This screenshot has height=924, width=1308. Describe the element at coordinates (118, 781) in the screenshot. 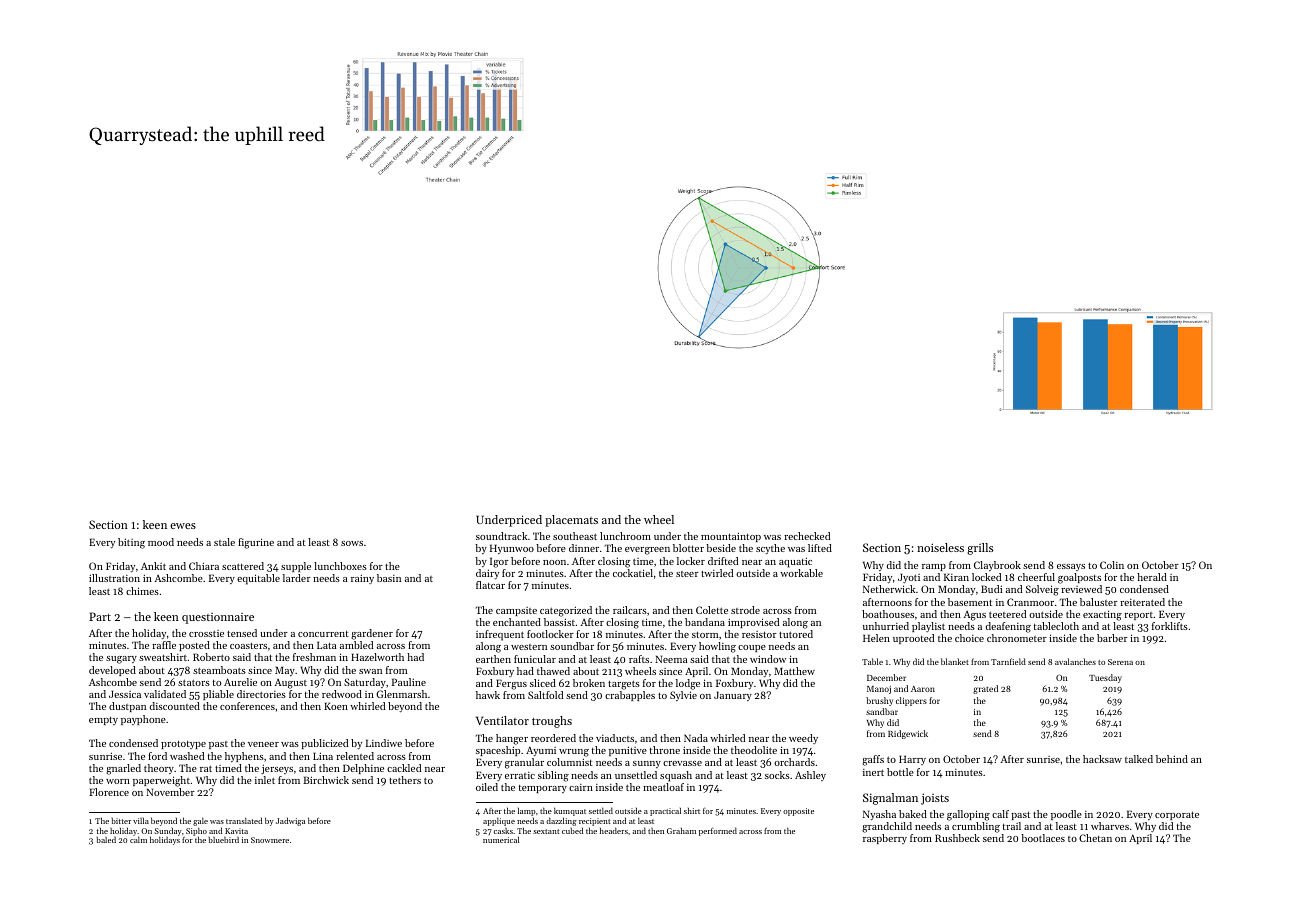

I see `worn` at that location.
